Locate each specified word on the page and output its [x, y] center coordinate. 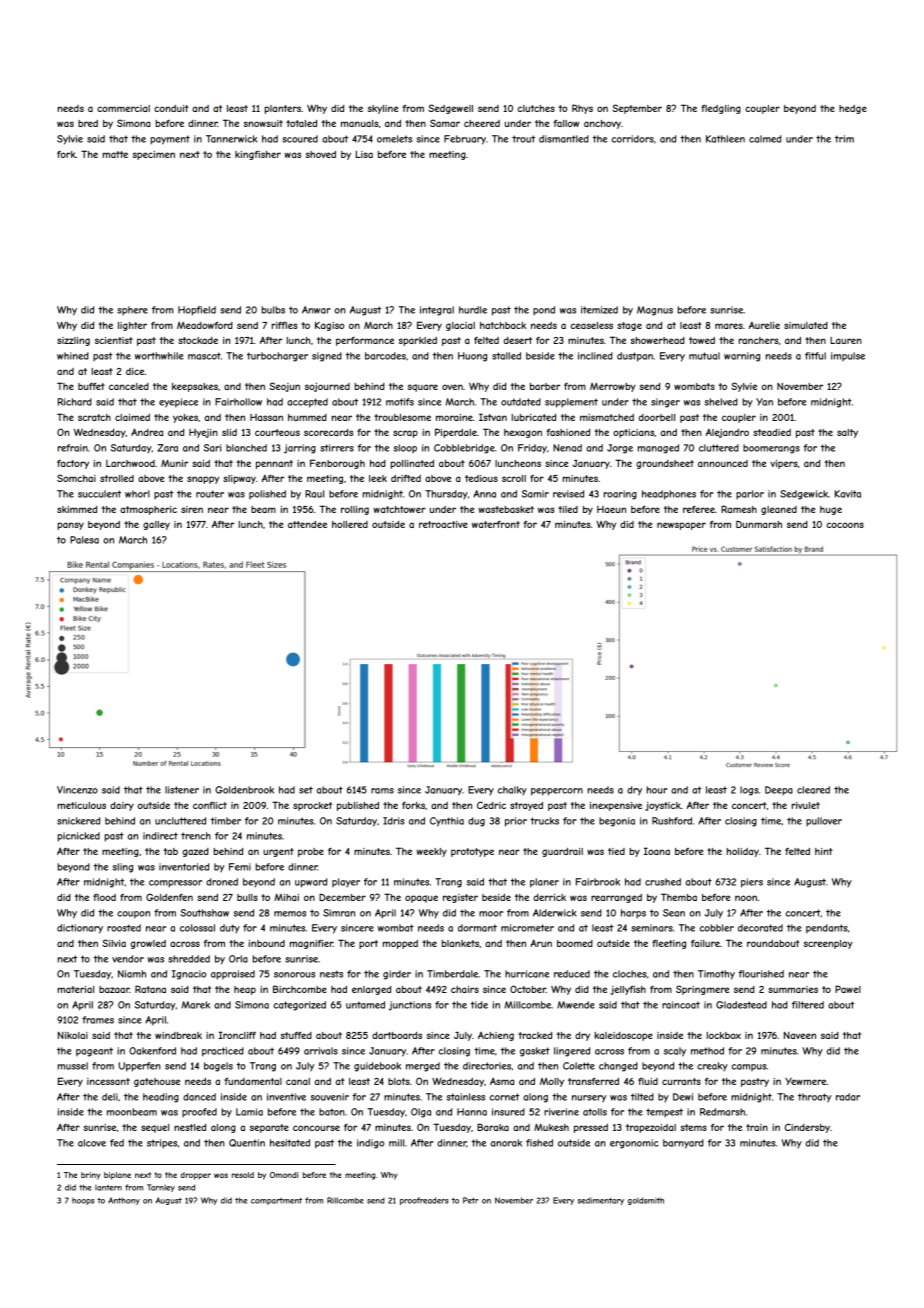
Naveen [800, 1035]
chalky [512, 790]
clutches [536, 108]
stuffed [296, 1035]
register [460, 898]
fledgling [721, 109]
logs [749, 791]
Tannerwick [231, 139]
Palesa [84, 540]
